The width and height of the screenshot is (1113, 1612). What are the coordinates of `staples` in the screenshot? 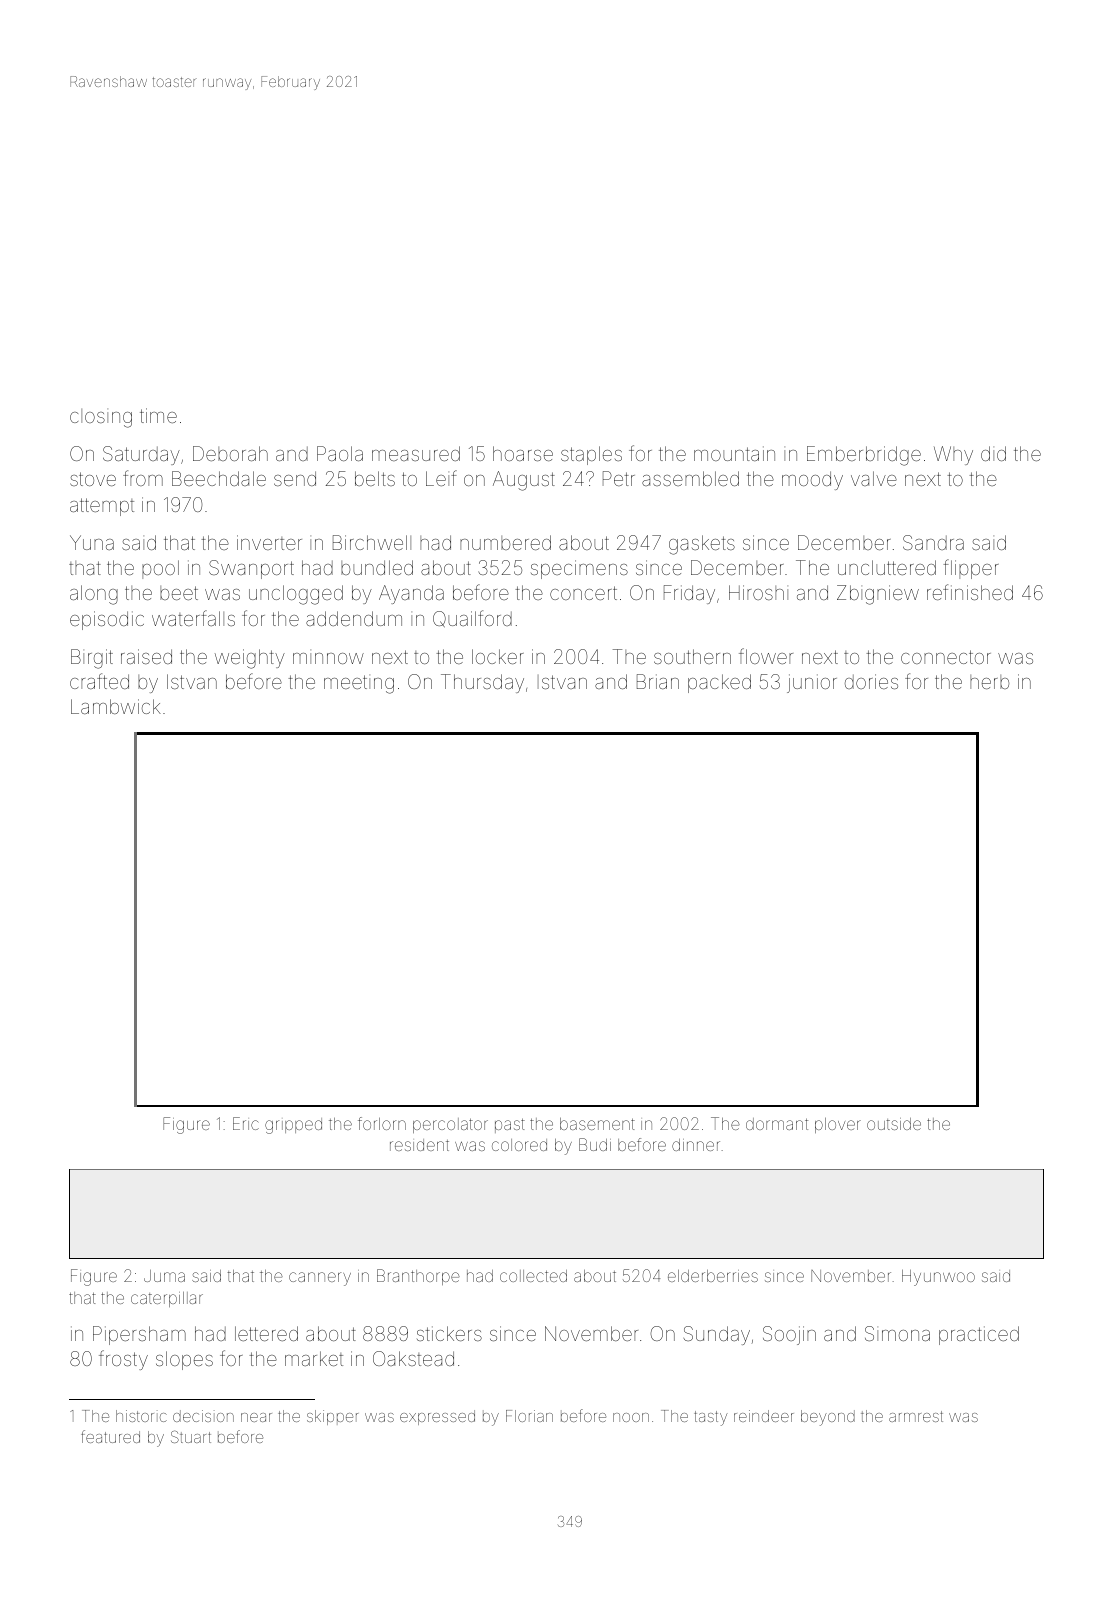 It's located at (591, 455).
